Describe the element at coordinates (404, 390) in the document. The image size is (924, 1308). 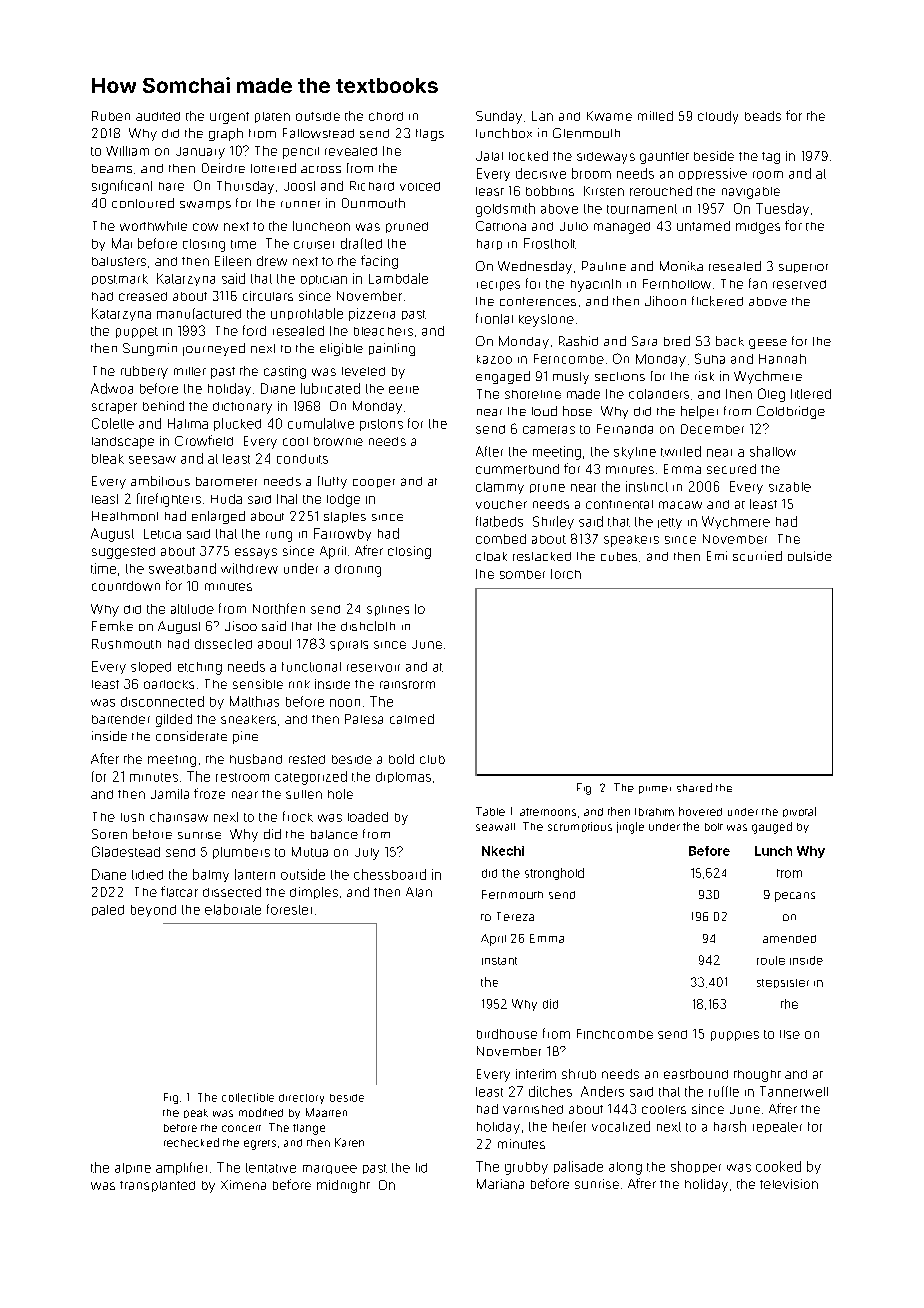
I see `eerie` at that location.
